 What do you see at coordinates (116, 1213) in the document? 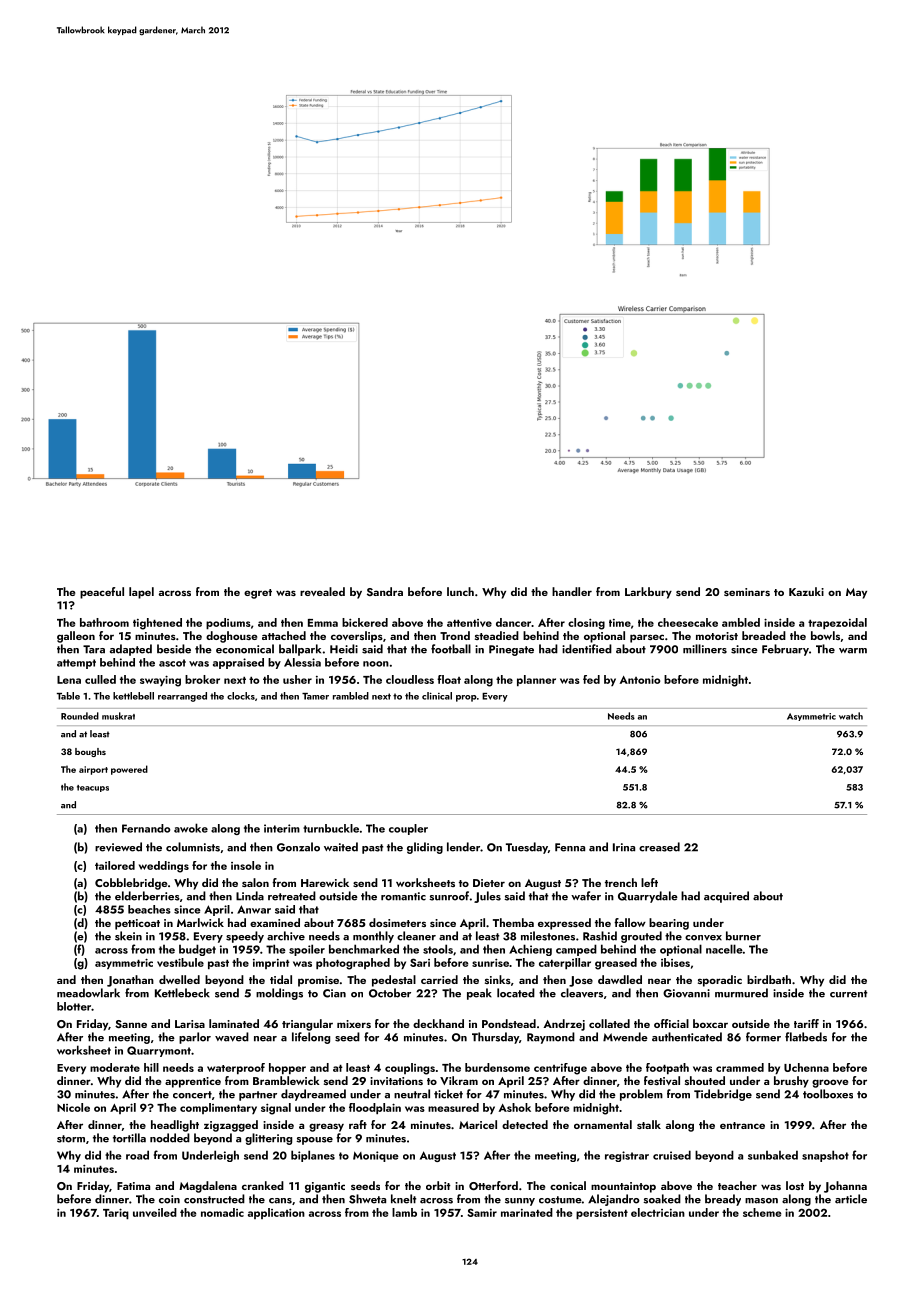
I see `Tariq` at bounding box center [116, 1213].
